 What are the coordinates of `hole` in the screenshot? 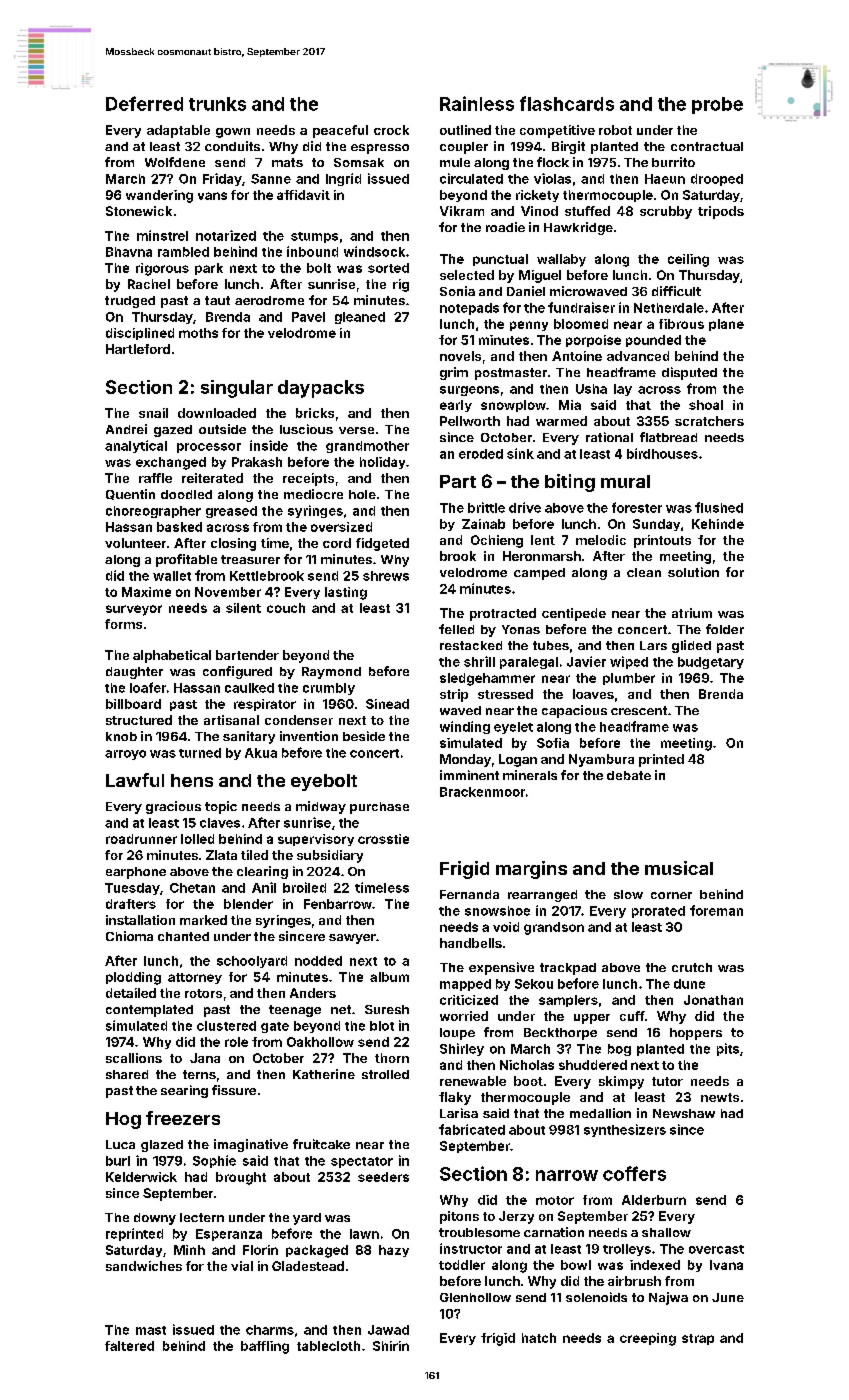 It's located at (362, 494).
